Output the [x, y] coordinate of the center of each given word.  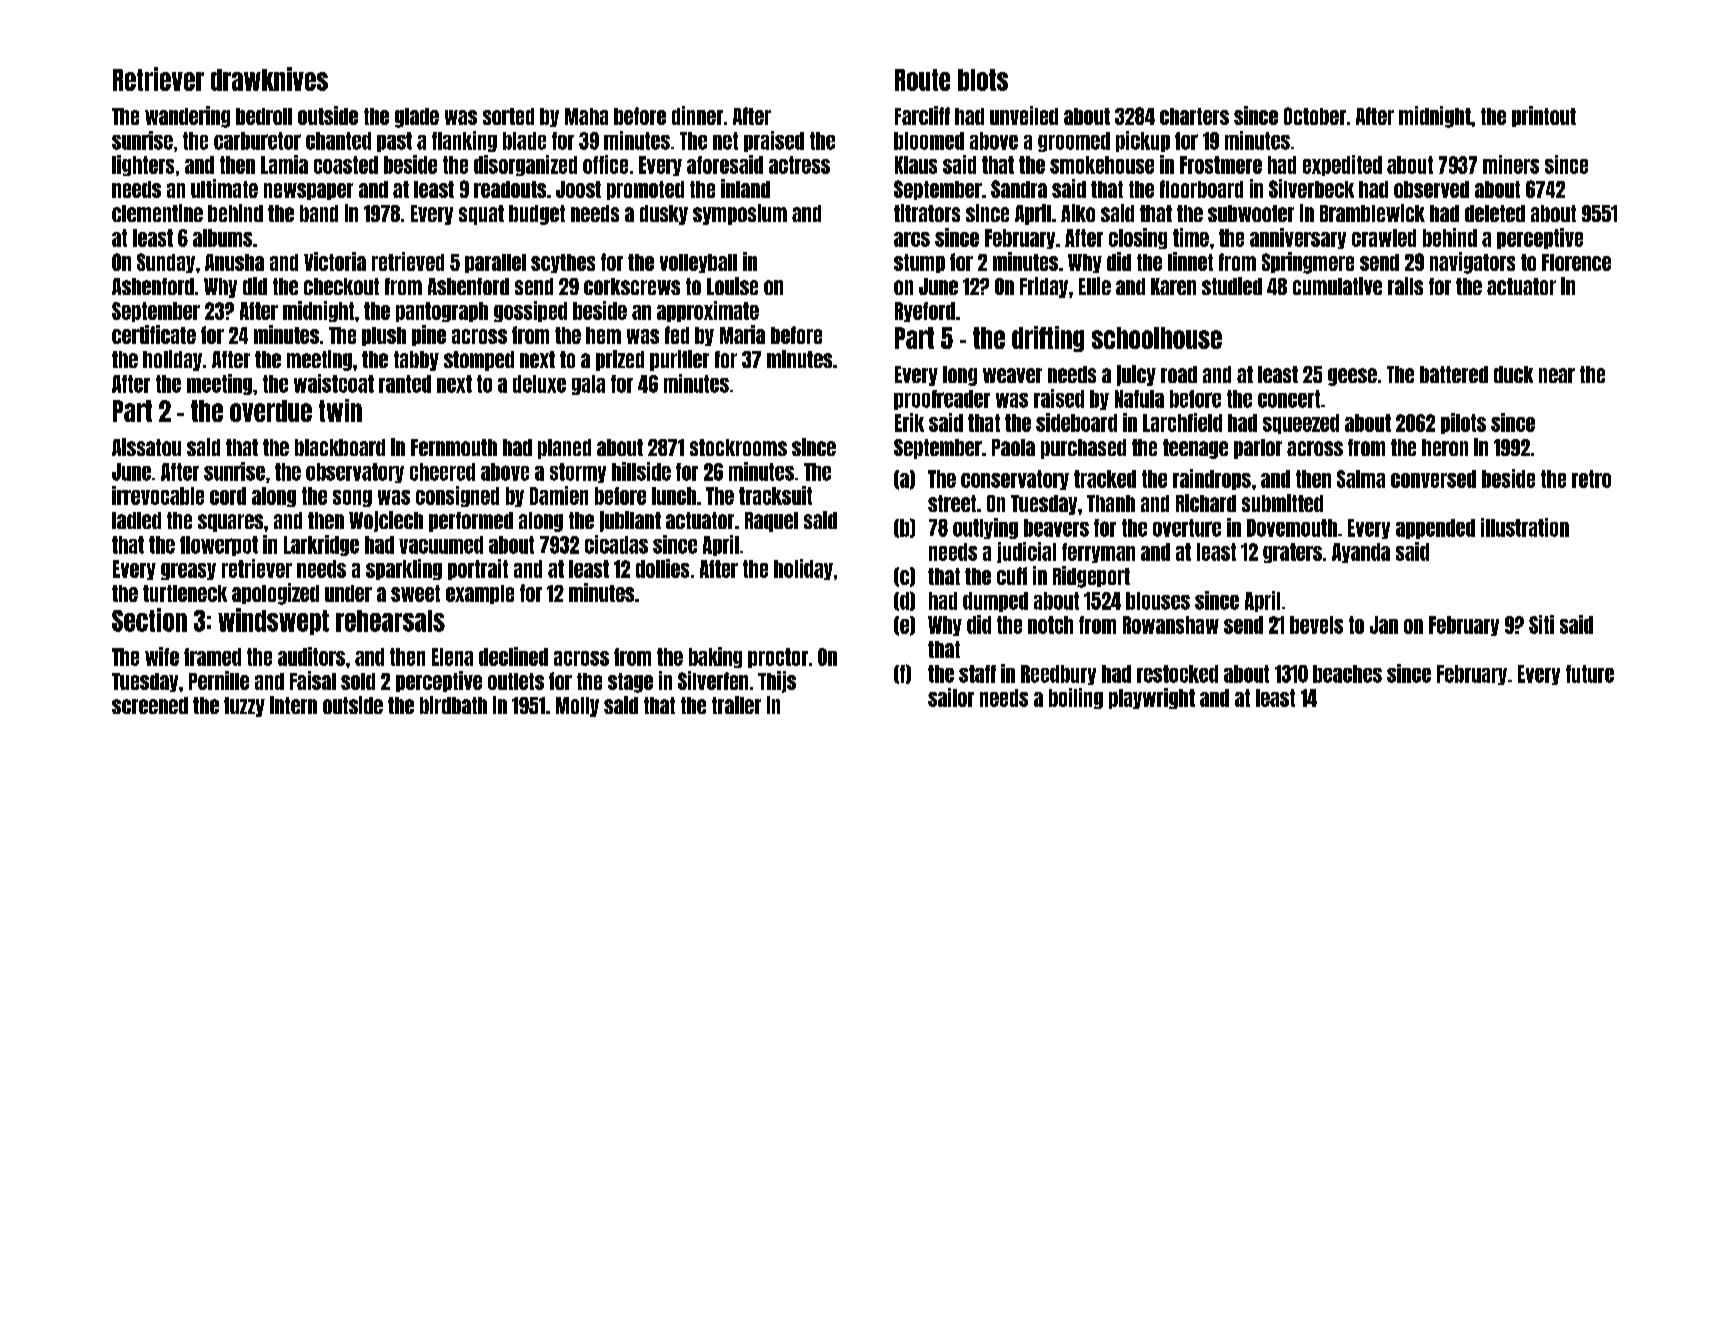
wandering [187, 117]
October [1315, 116]
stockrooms [738, 447]
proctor [778, 658]
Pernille [219, 680]
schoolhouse [1157, 338]
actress [799, 165]
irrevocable [158, 495]
